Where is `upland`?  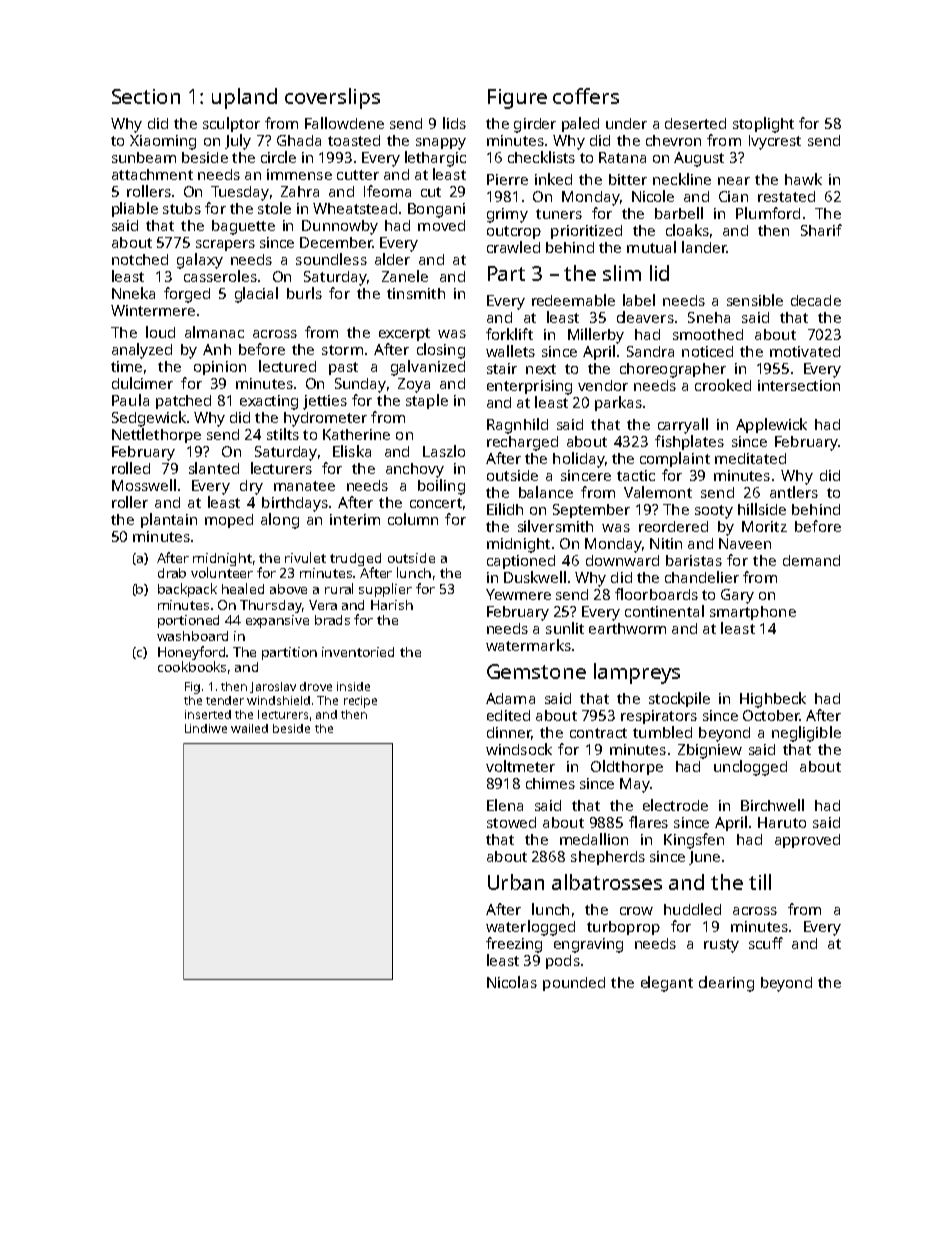 upland is located at coordinates (244, 98).
